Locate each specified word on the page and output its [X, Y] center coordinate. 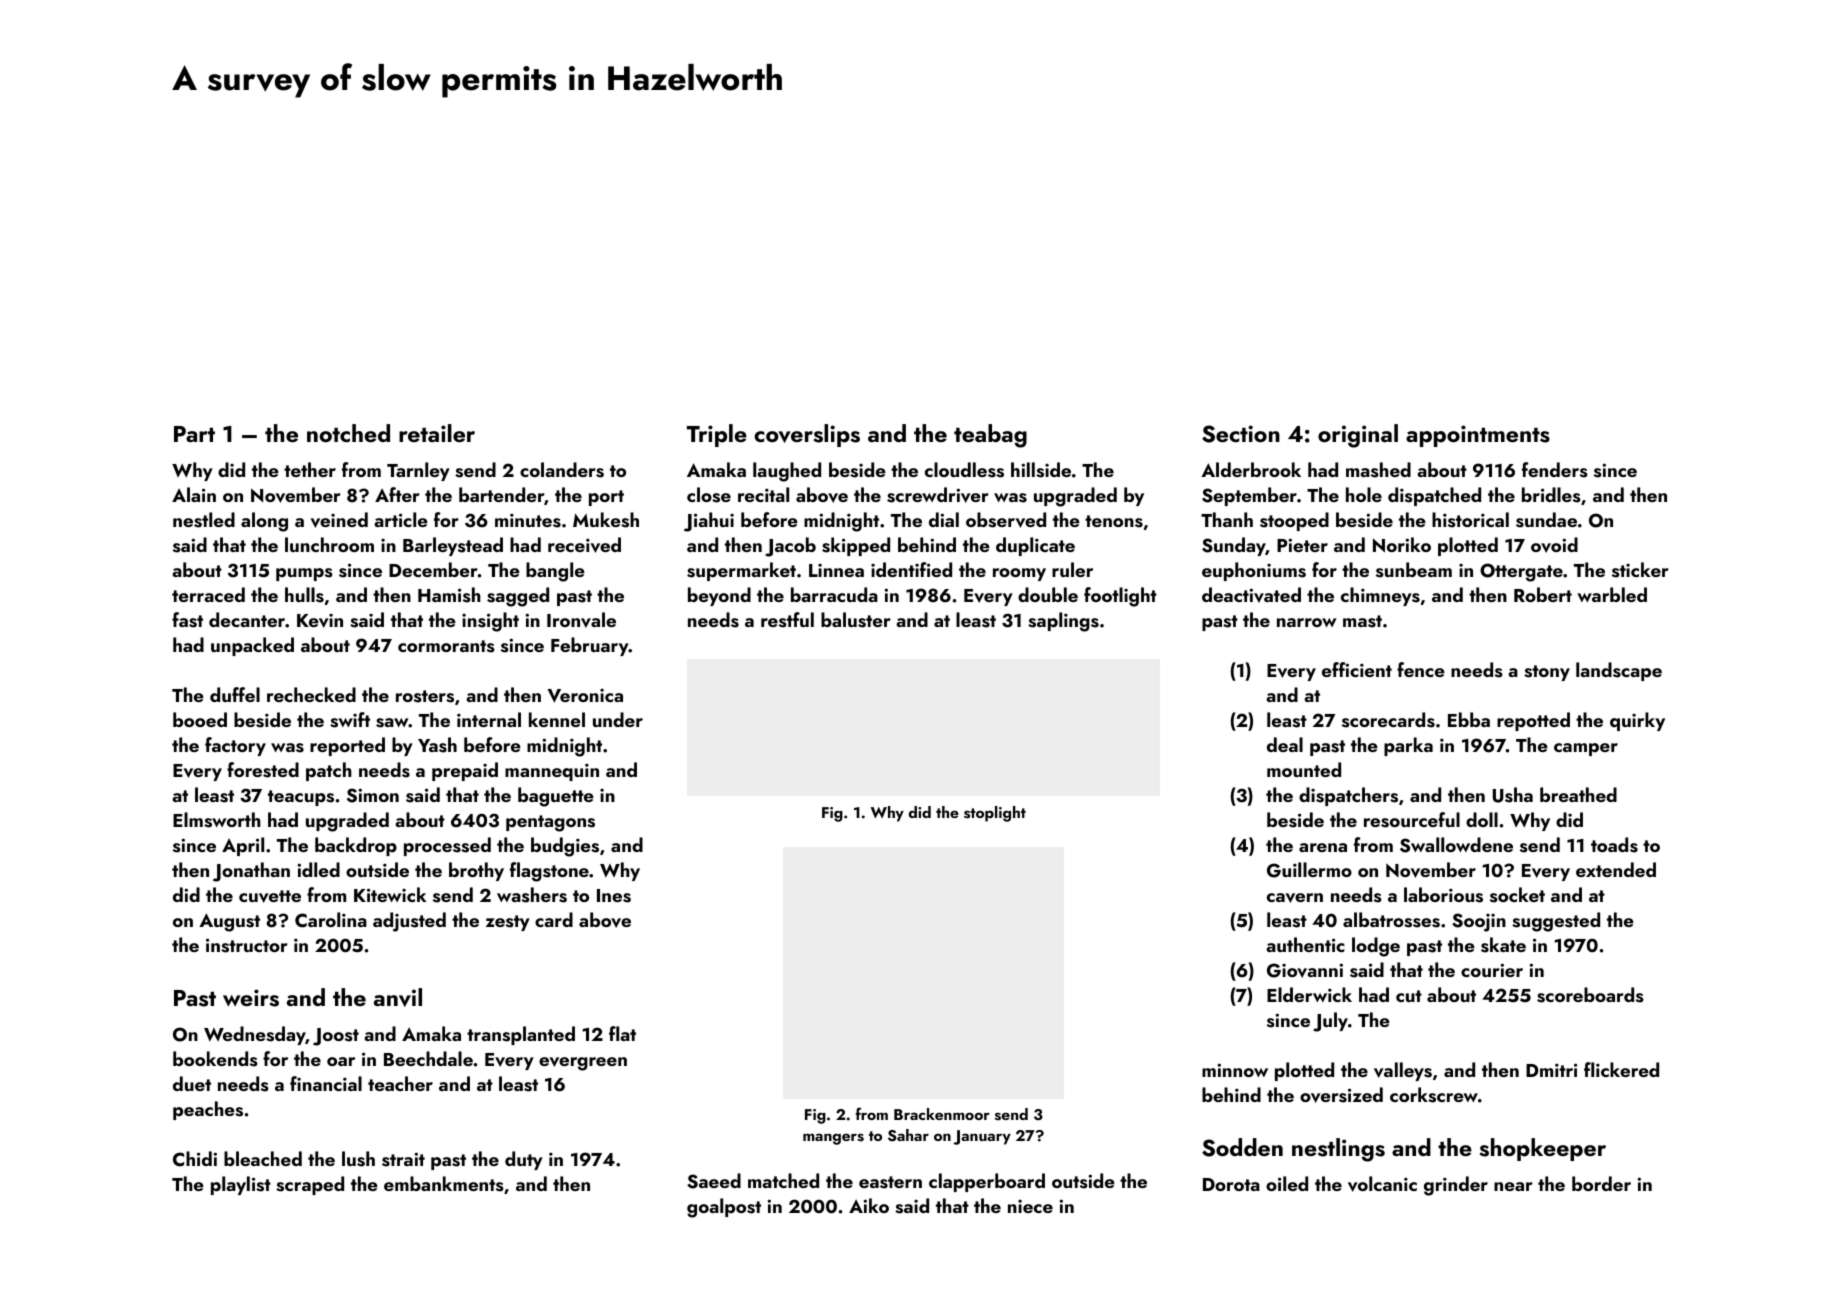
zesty [508, 923]
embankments [444, 1184]
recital [763, 494]
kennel [557, 719]
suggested [1556, 922]
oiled [1287, 1183]
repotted [1533, 721]
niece [1030, 1206]
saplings [1063, 622]
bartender [501, 494]
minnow [1235, 1070]
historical [1470, 520]
